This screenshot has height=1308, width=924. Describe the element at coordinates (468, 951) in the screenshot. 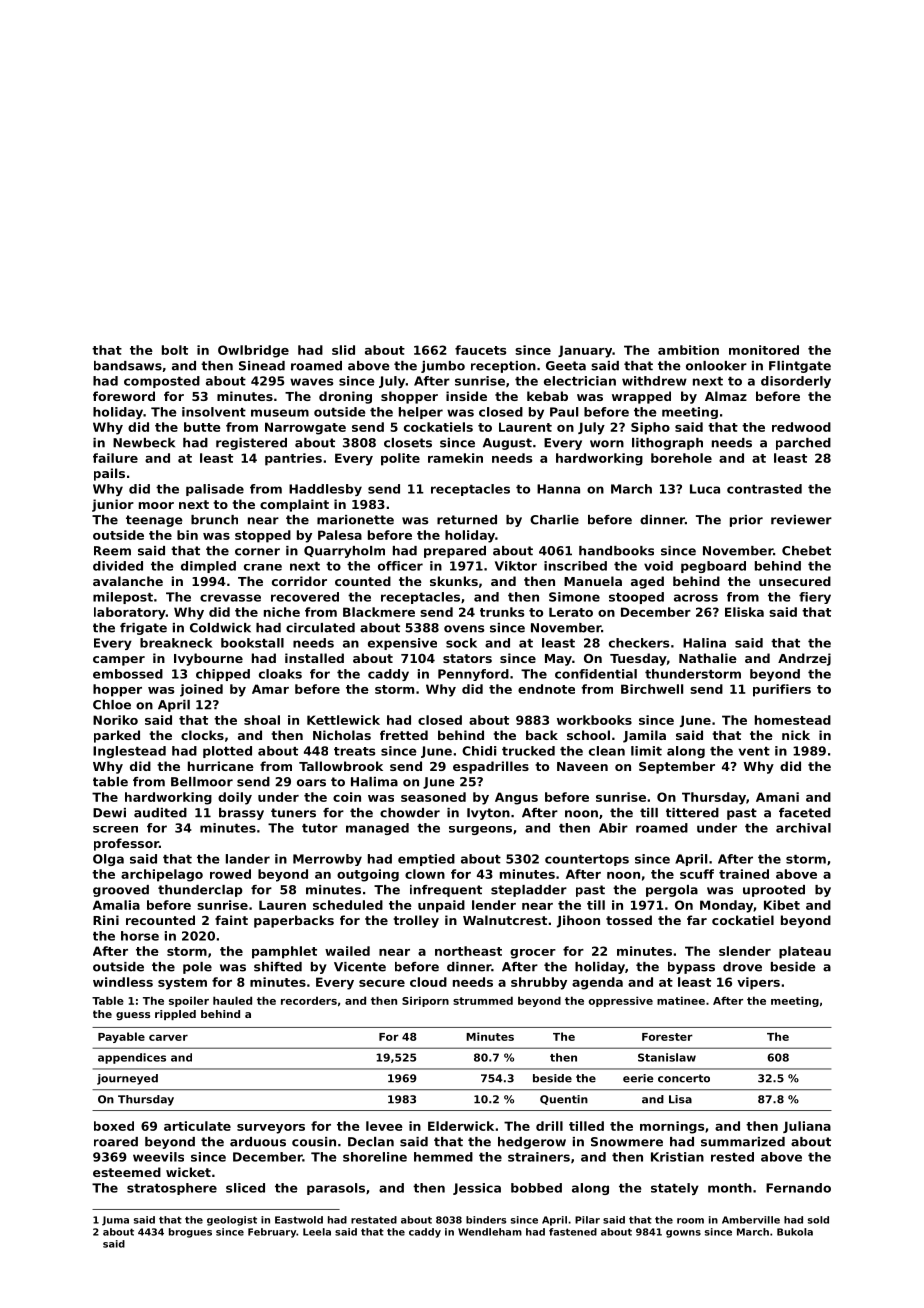

I see `northeast` at that location.
